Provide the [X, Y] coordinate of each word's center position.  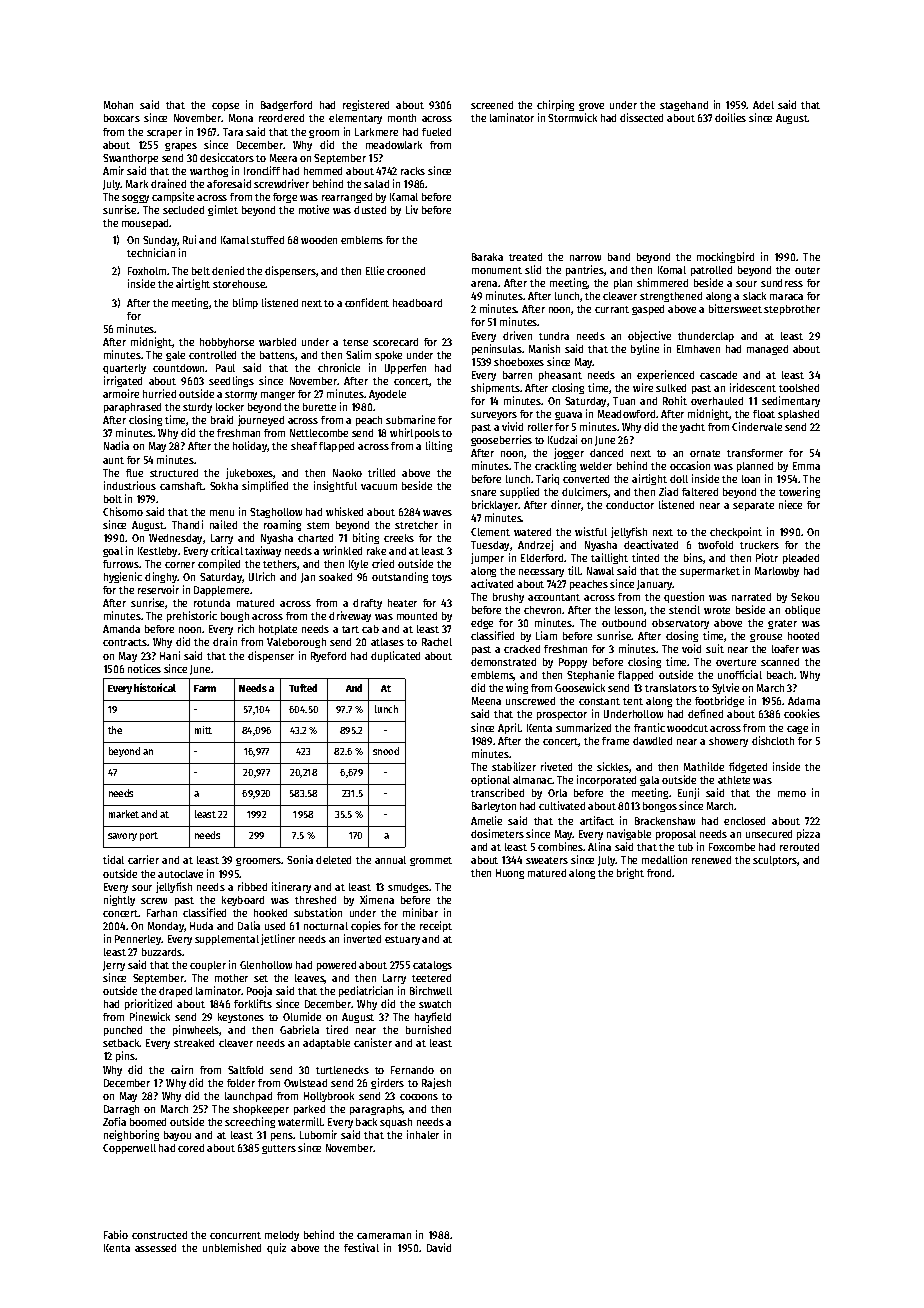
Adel [763, 105]
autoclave [180, 874]
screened [492, 105]
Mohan [118, 105]
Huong [510, 874]
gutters [279, 1149]
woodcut [687, 728]
